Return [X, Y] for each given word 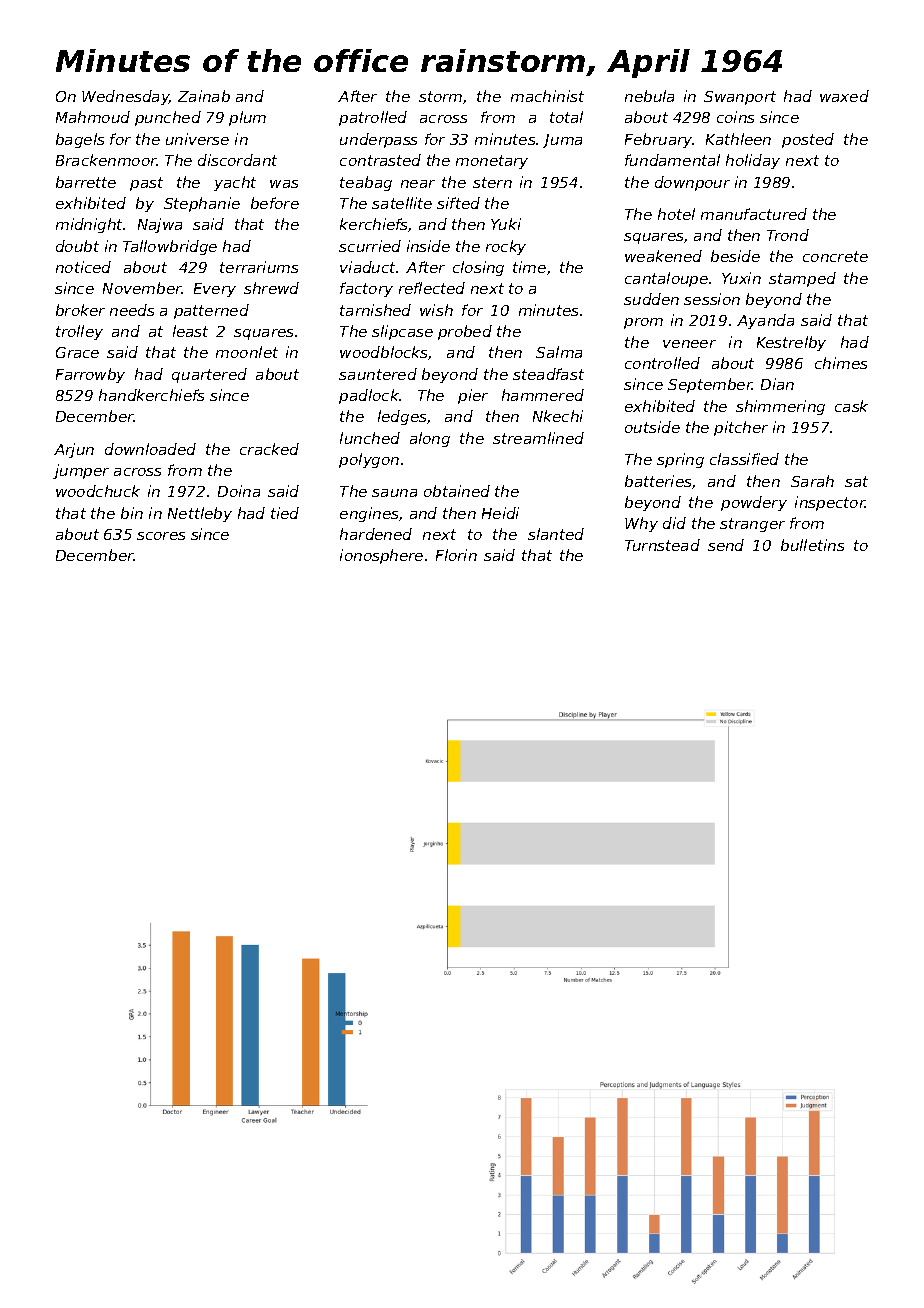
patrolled [373, 118]
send [726, 545]
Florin [456, 555]
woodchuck [98, 491]
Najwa [160, 225]
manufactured [754, 214]
